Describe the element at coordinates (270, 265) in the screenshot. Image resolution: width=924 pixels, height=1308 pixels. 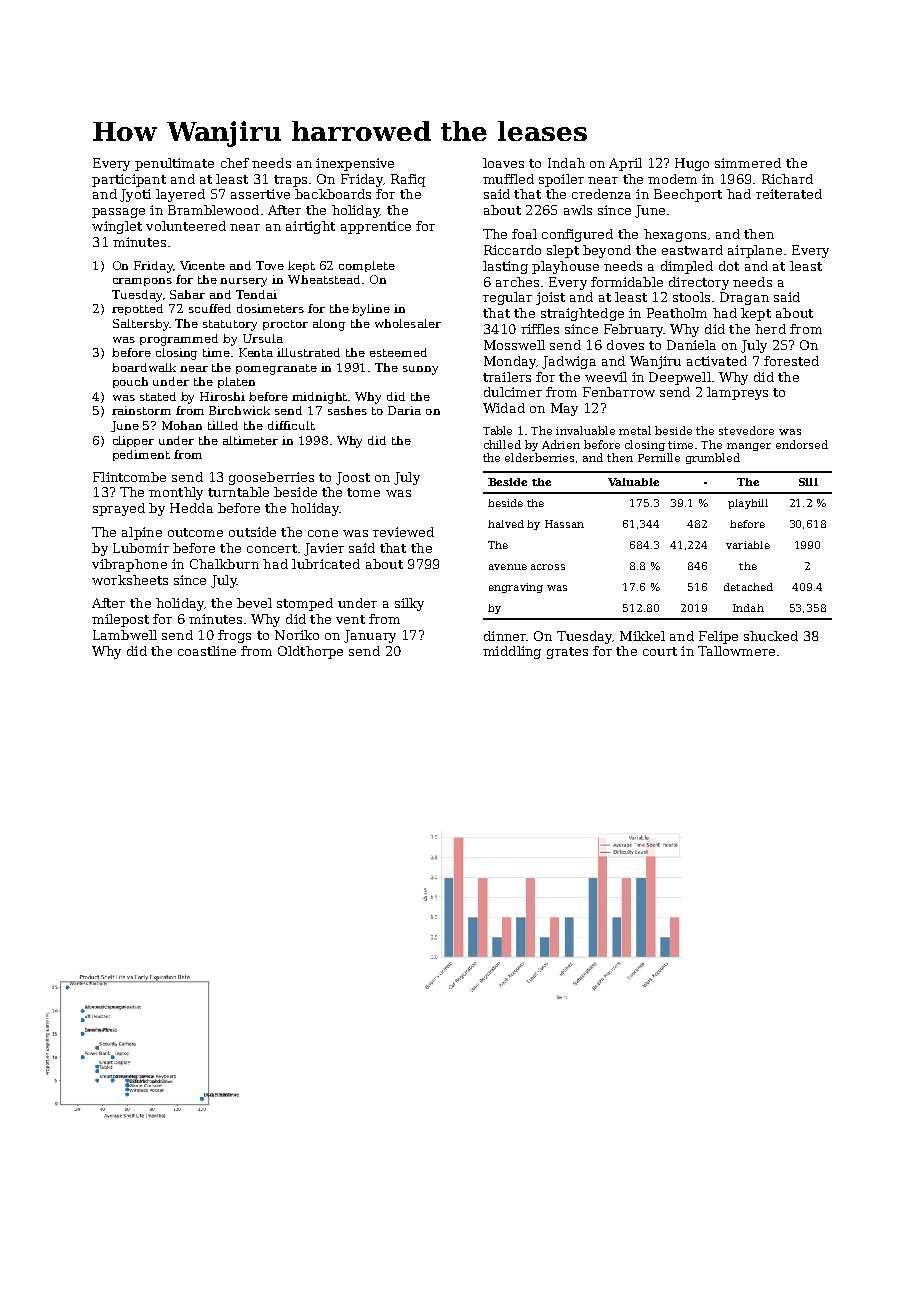
I see `Tove` at that location.
